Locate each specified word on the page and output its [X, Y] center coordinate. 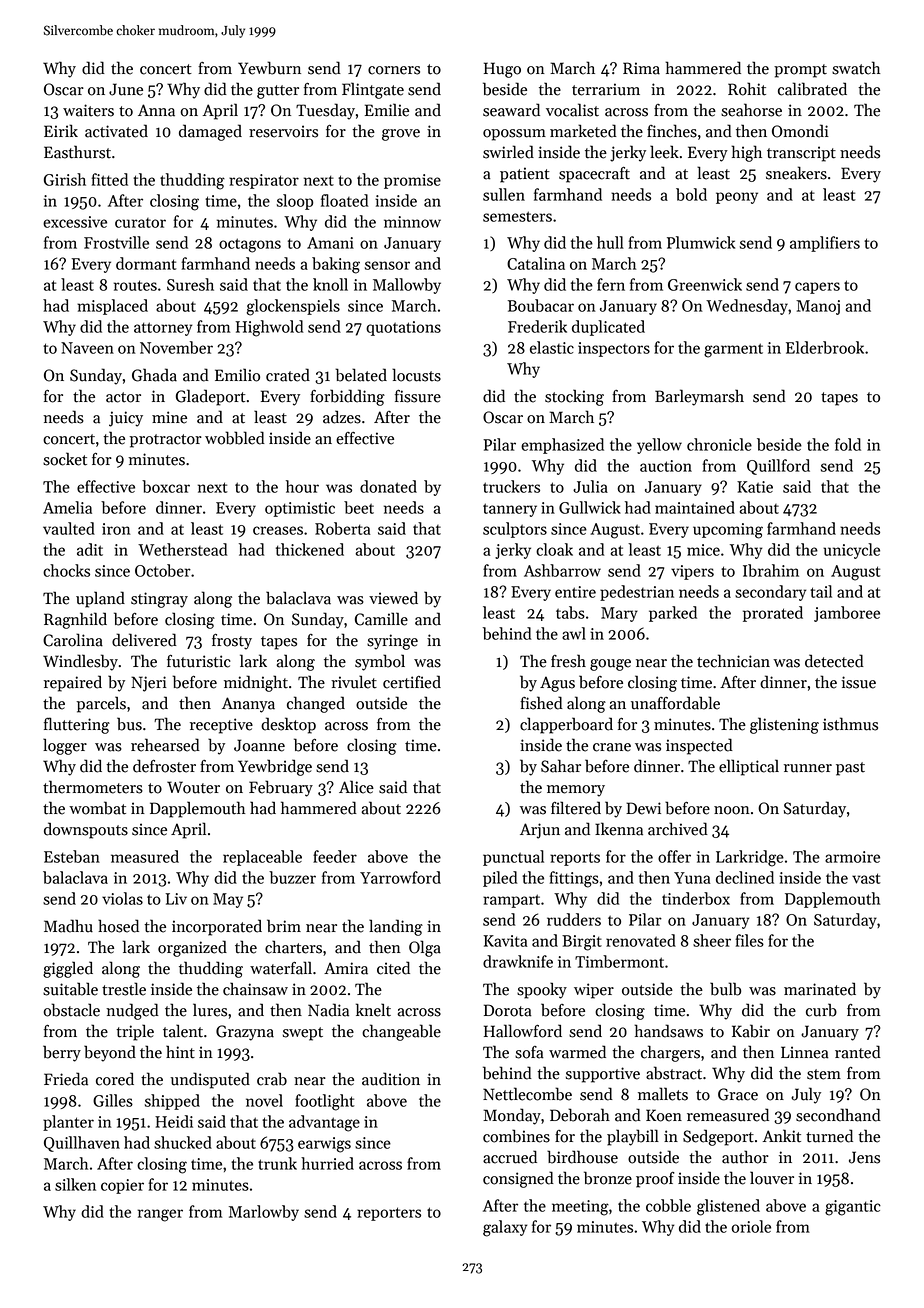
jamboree [847, 614]
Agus [557, 684]
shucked [183, 1142]
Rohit [747, 89]
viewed [393, 598]
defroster [164, 766]
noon [732, 810]
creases [278, 530]
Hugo [502, 70]
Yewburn [269, 68]
